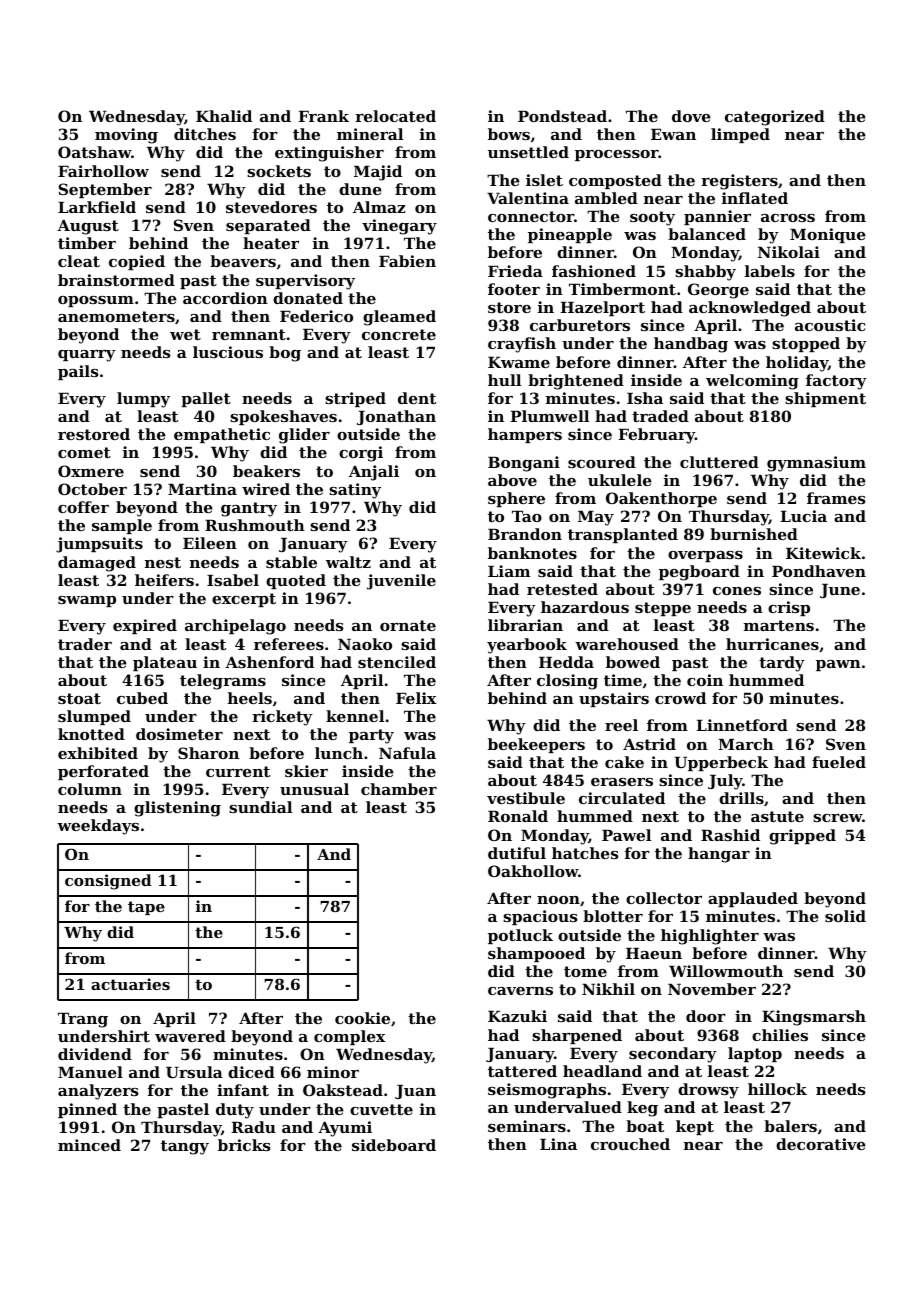  What do you see at coordinates (233, 580) in the document?
I see `Isabel` at bounding box center [233, 580].
